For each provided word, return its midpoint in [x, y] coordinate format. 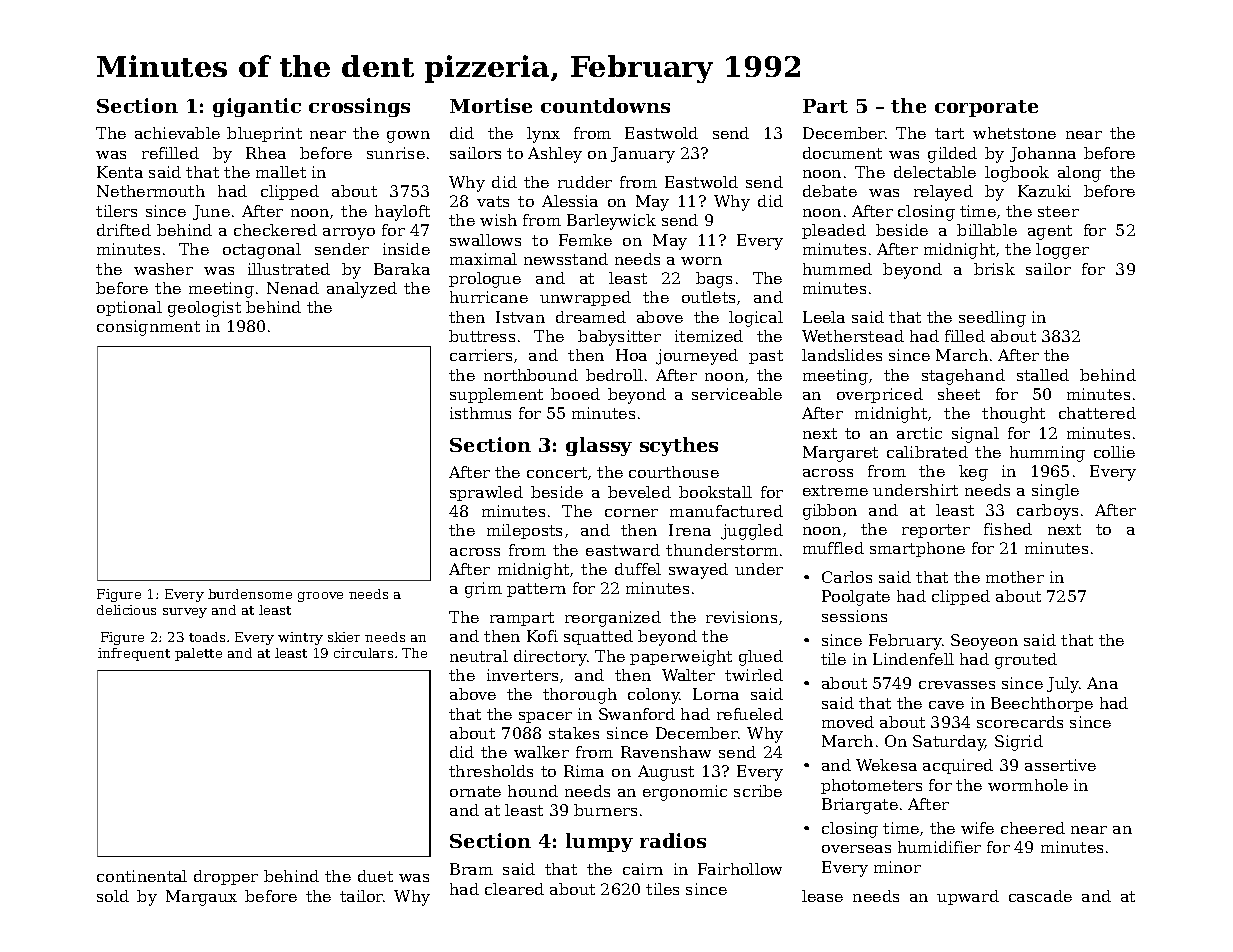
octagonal [262, 251]
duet [375, 876]
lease [822, 896]
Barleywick [611, 222]
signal [975, 435]
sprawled [486, 493]
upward [968, 897]
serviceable [737, 394]
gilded [952, 155]
